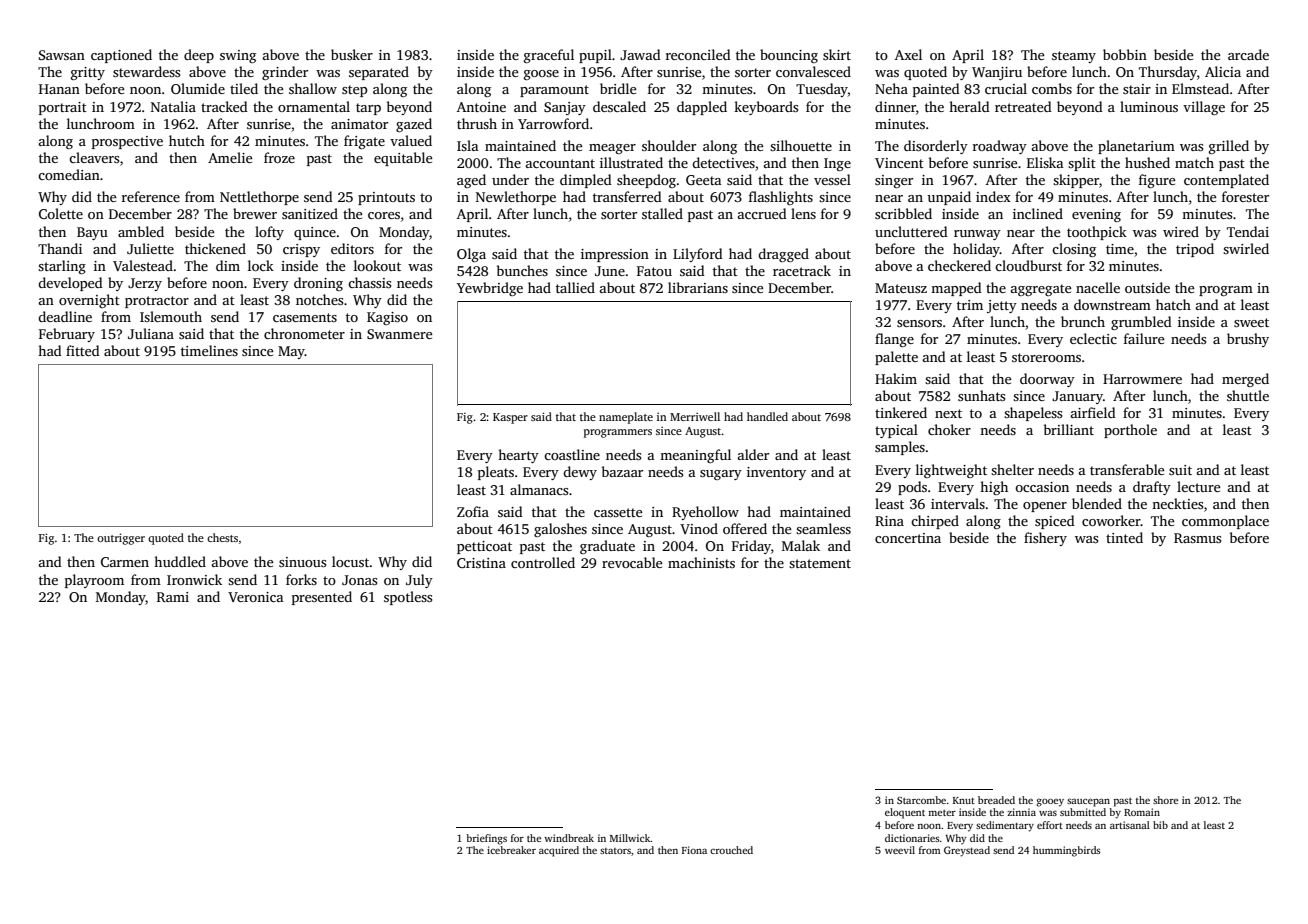 Image resolution: width=1308 pixels, height=924 pixels. I want to click on Rasmus, so click(1197, 538).
